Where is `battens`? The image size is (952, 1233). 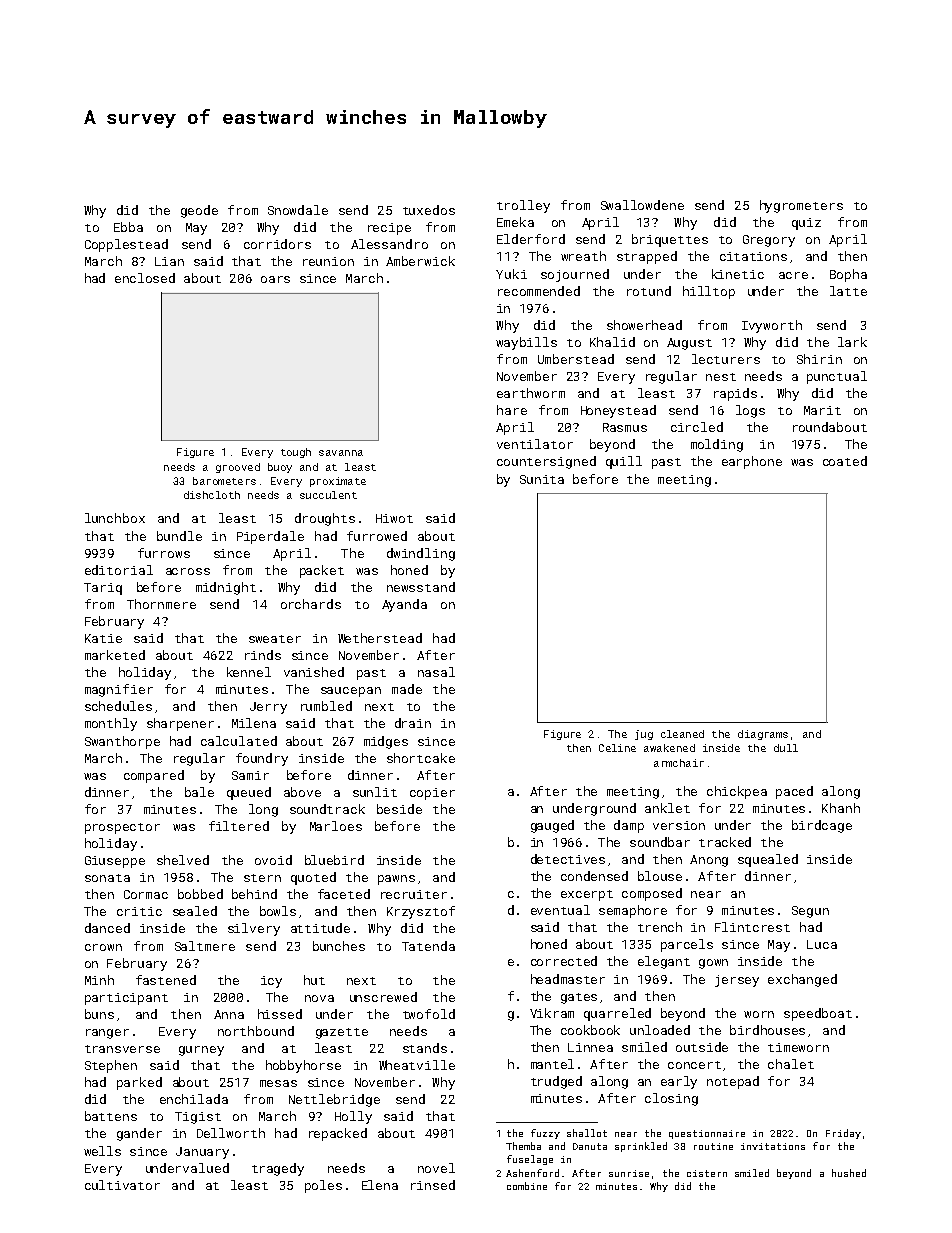 battens is located at coordinates (111, 1116).
